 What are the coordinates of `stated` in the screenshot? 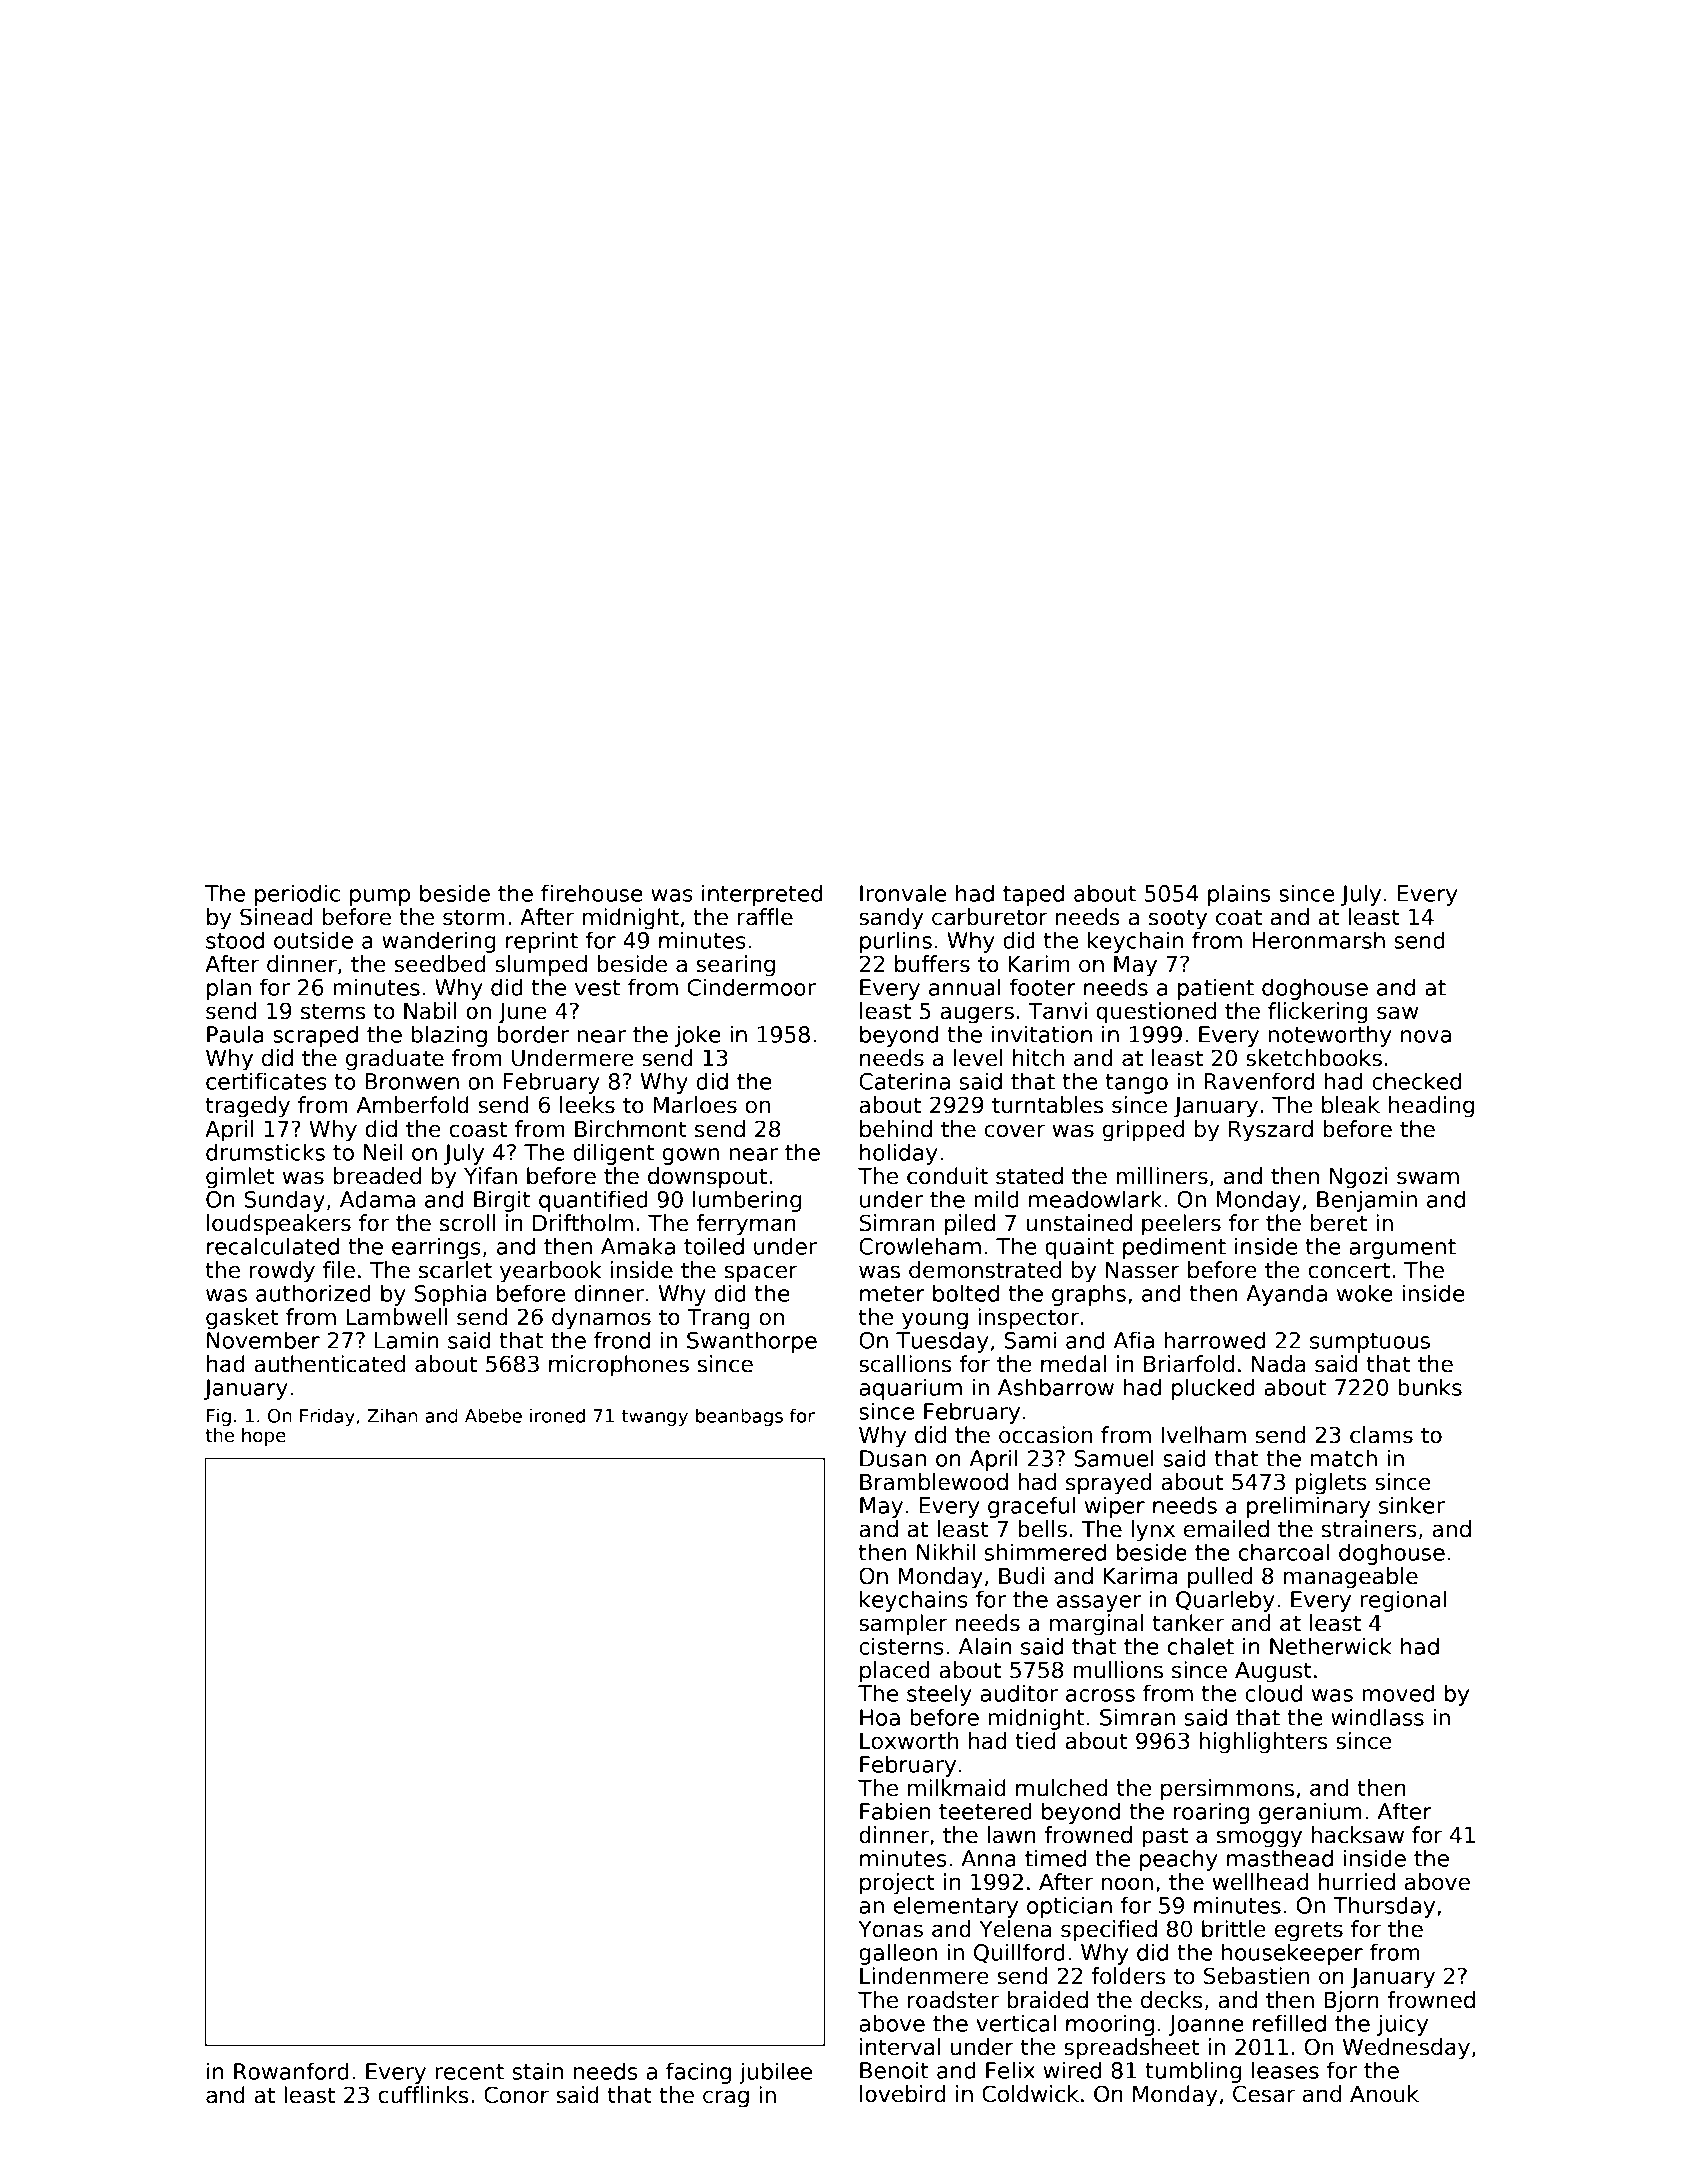 It's located at (1029, 1176).
